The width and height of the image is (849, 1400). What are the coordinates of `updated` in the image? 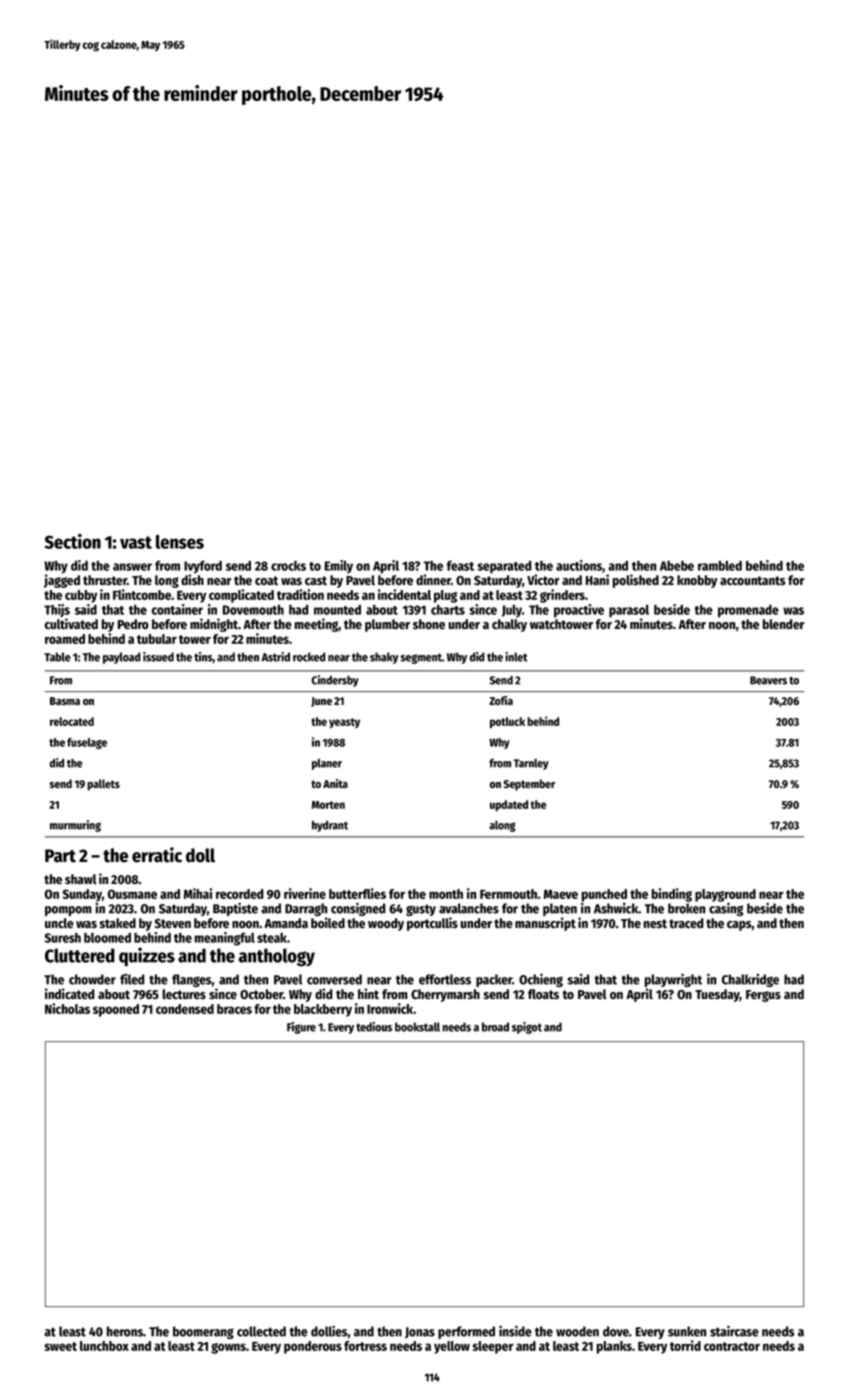 It's located at (509, 805).
